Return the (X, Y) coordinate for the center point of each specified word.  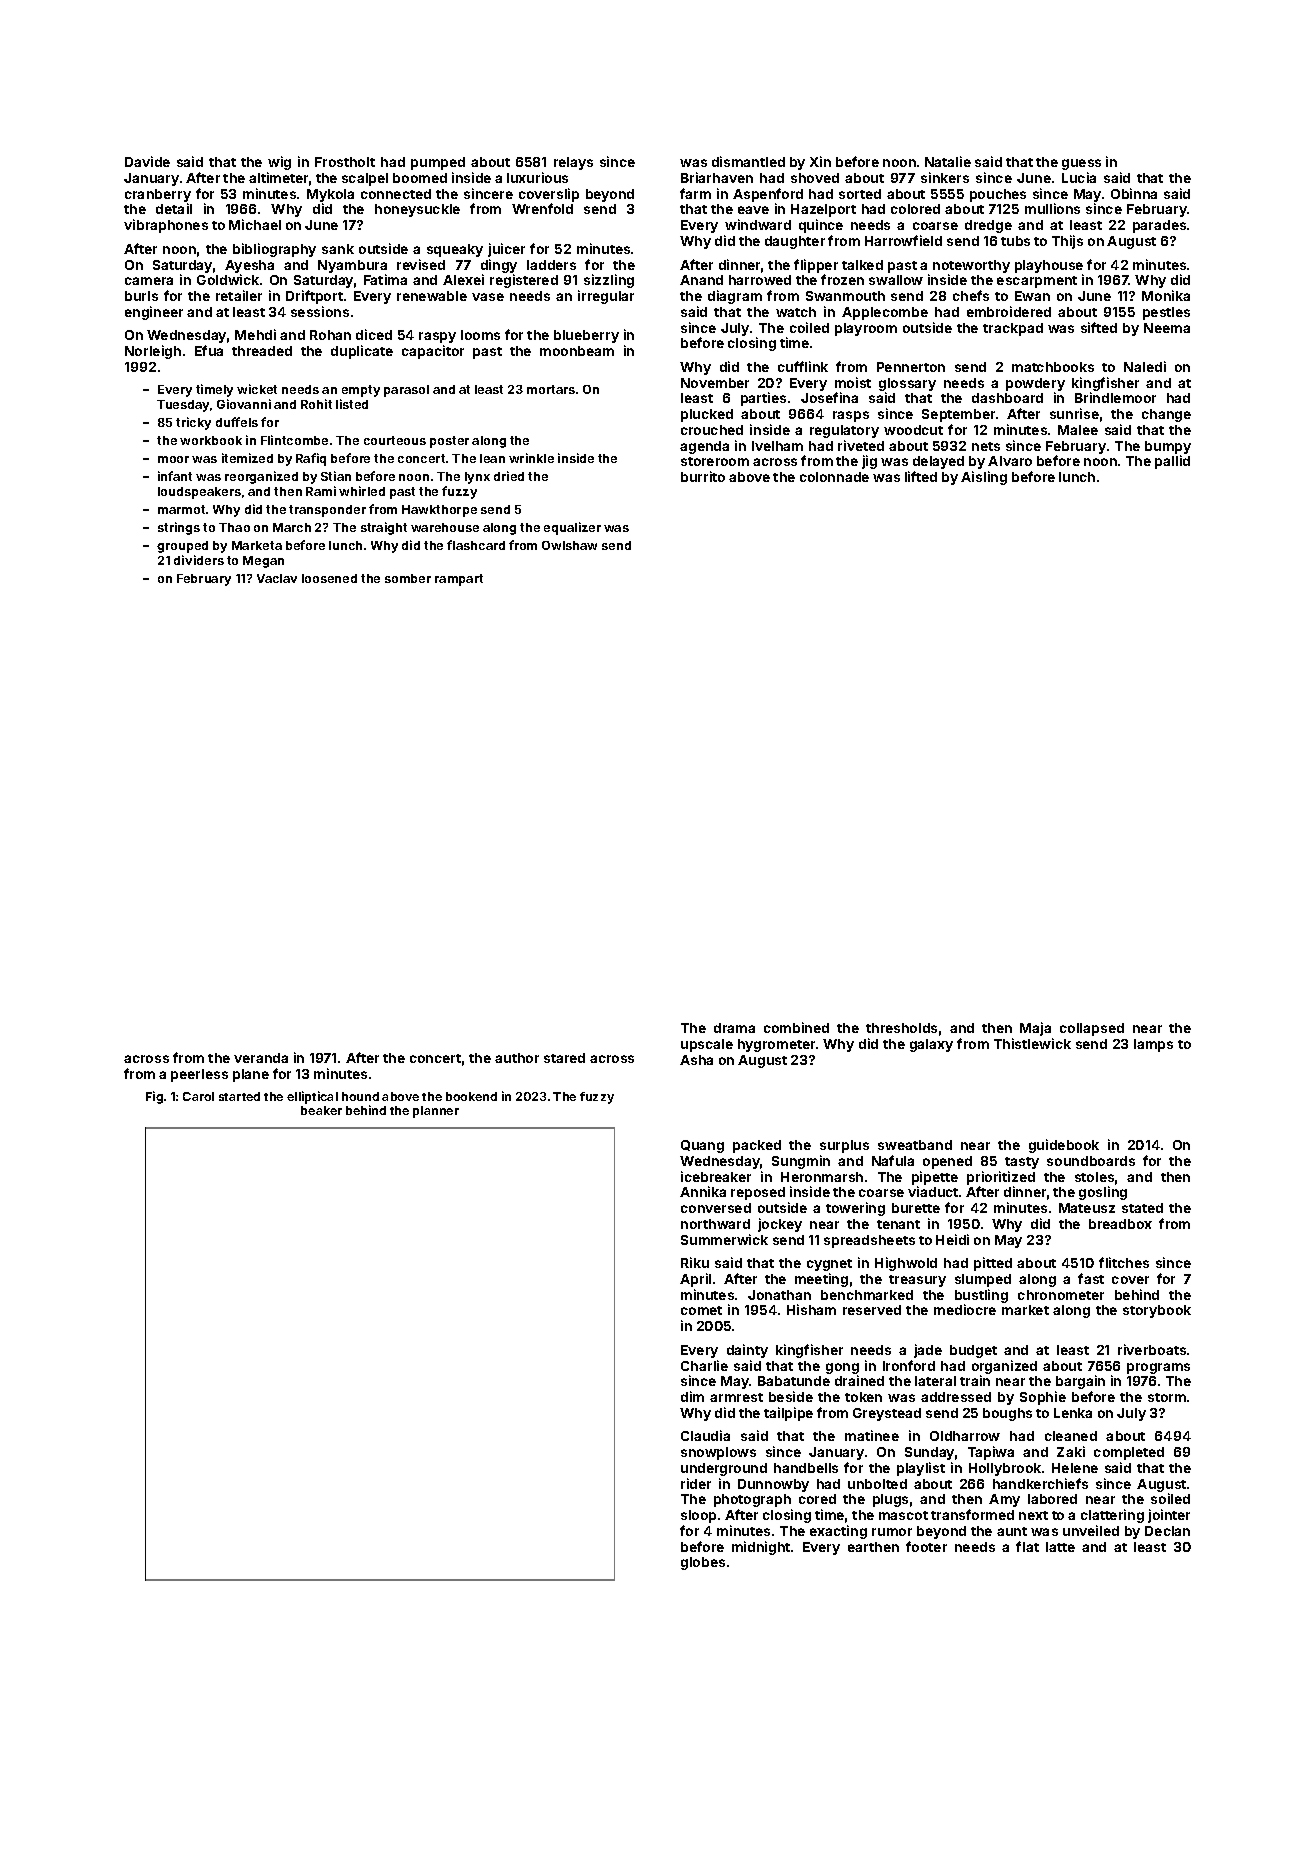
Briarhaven (717, 177)
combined (796, 1027)
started (239, 1096)
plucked (707, 415)
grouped (182, 547)
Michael (255, 224)
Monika (1166, 295)
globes (703, 1563)
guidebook (1064, 1146)
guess (1081, 164)
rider (696, 1483)
